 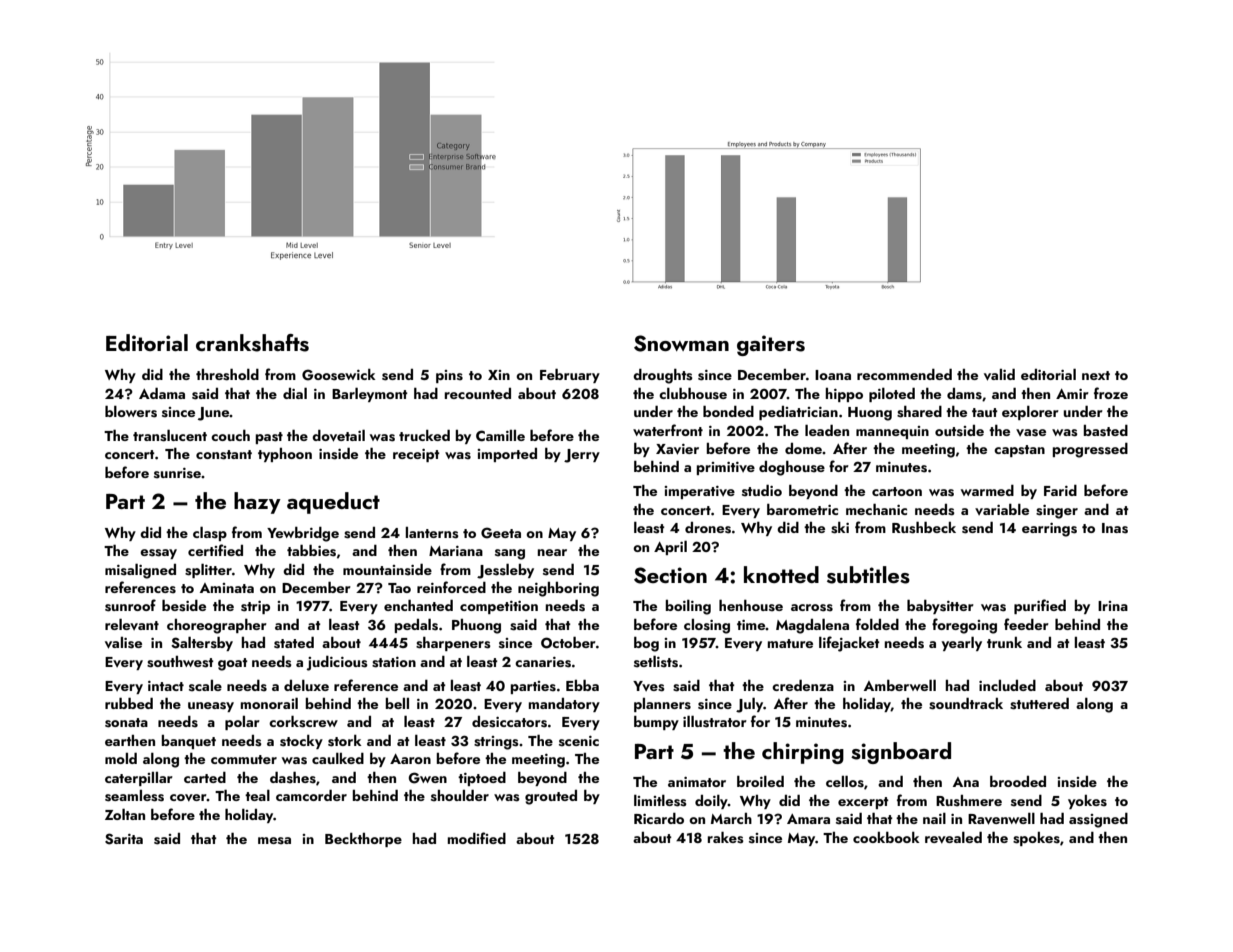 What do you see at coordinates (252, 343) in the image?
I see `crankshafts` at bounding box center [252, 343].
